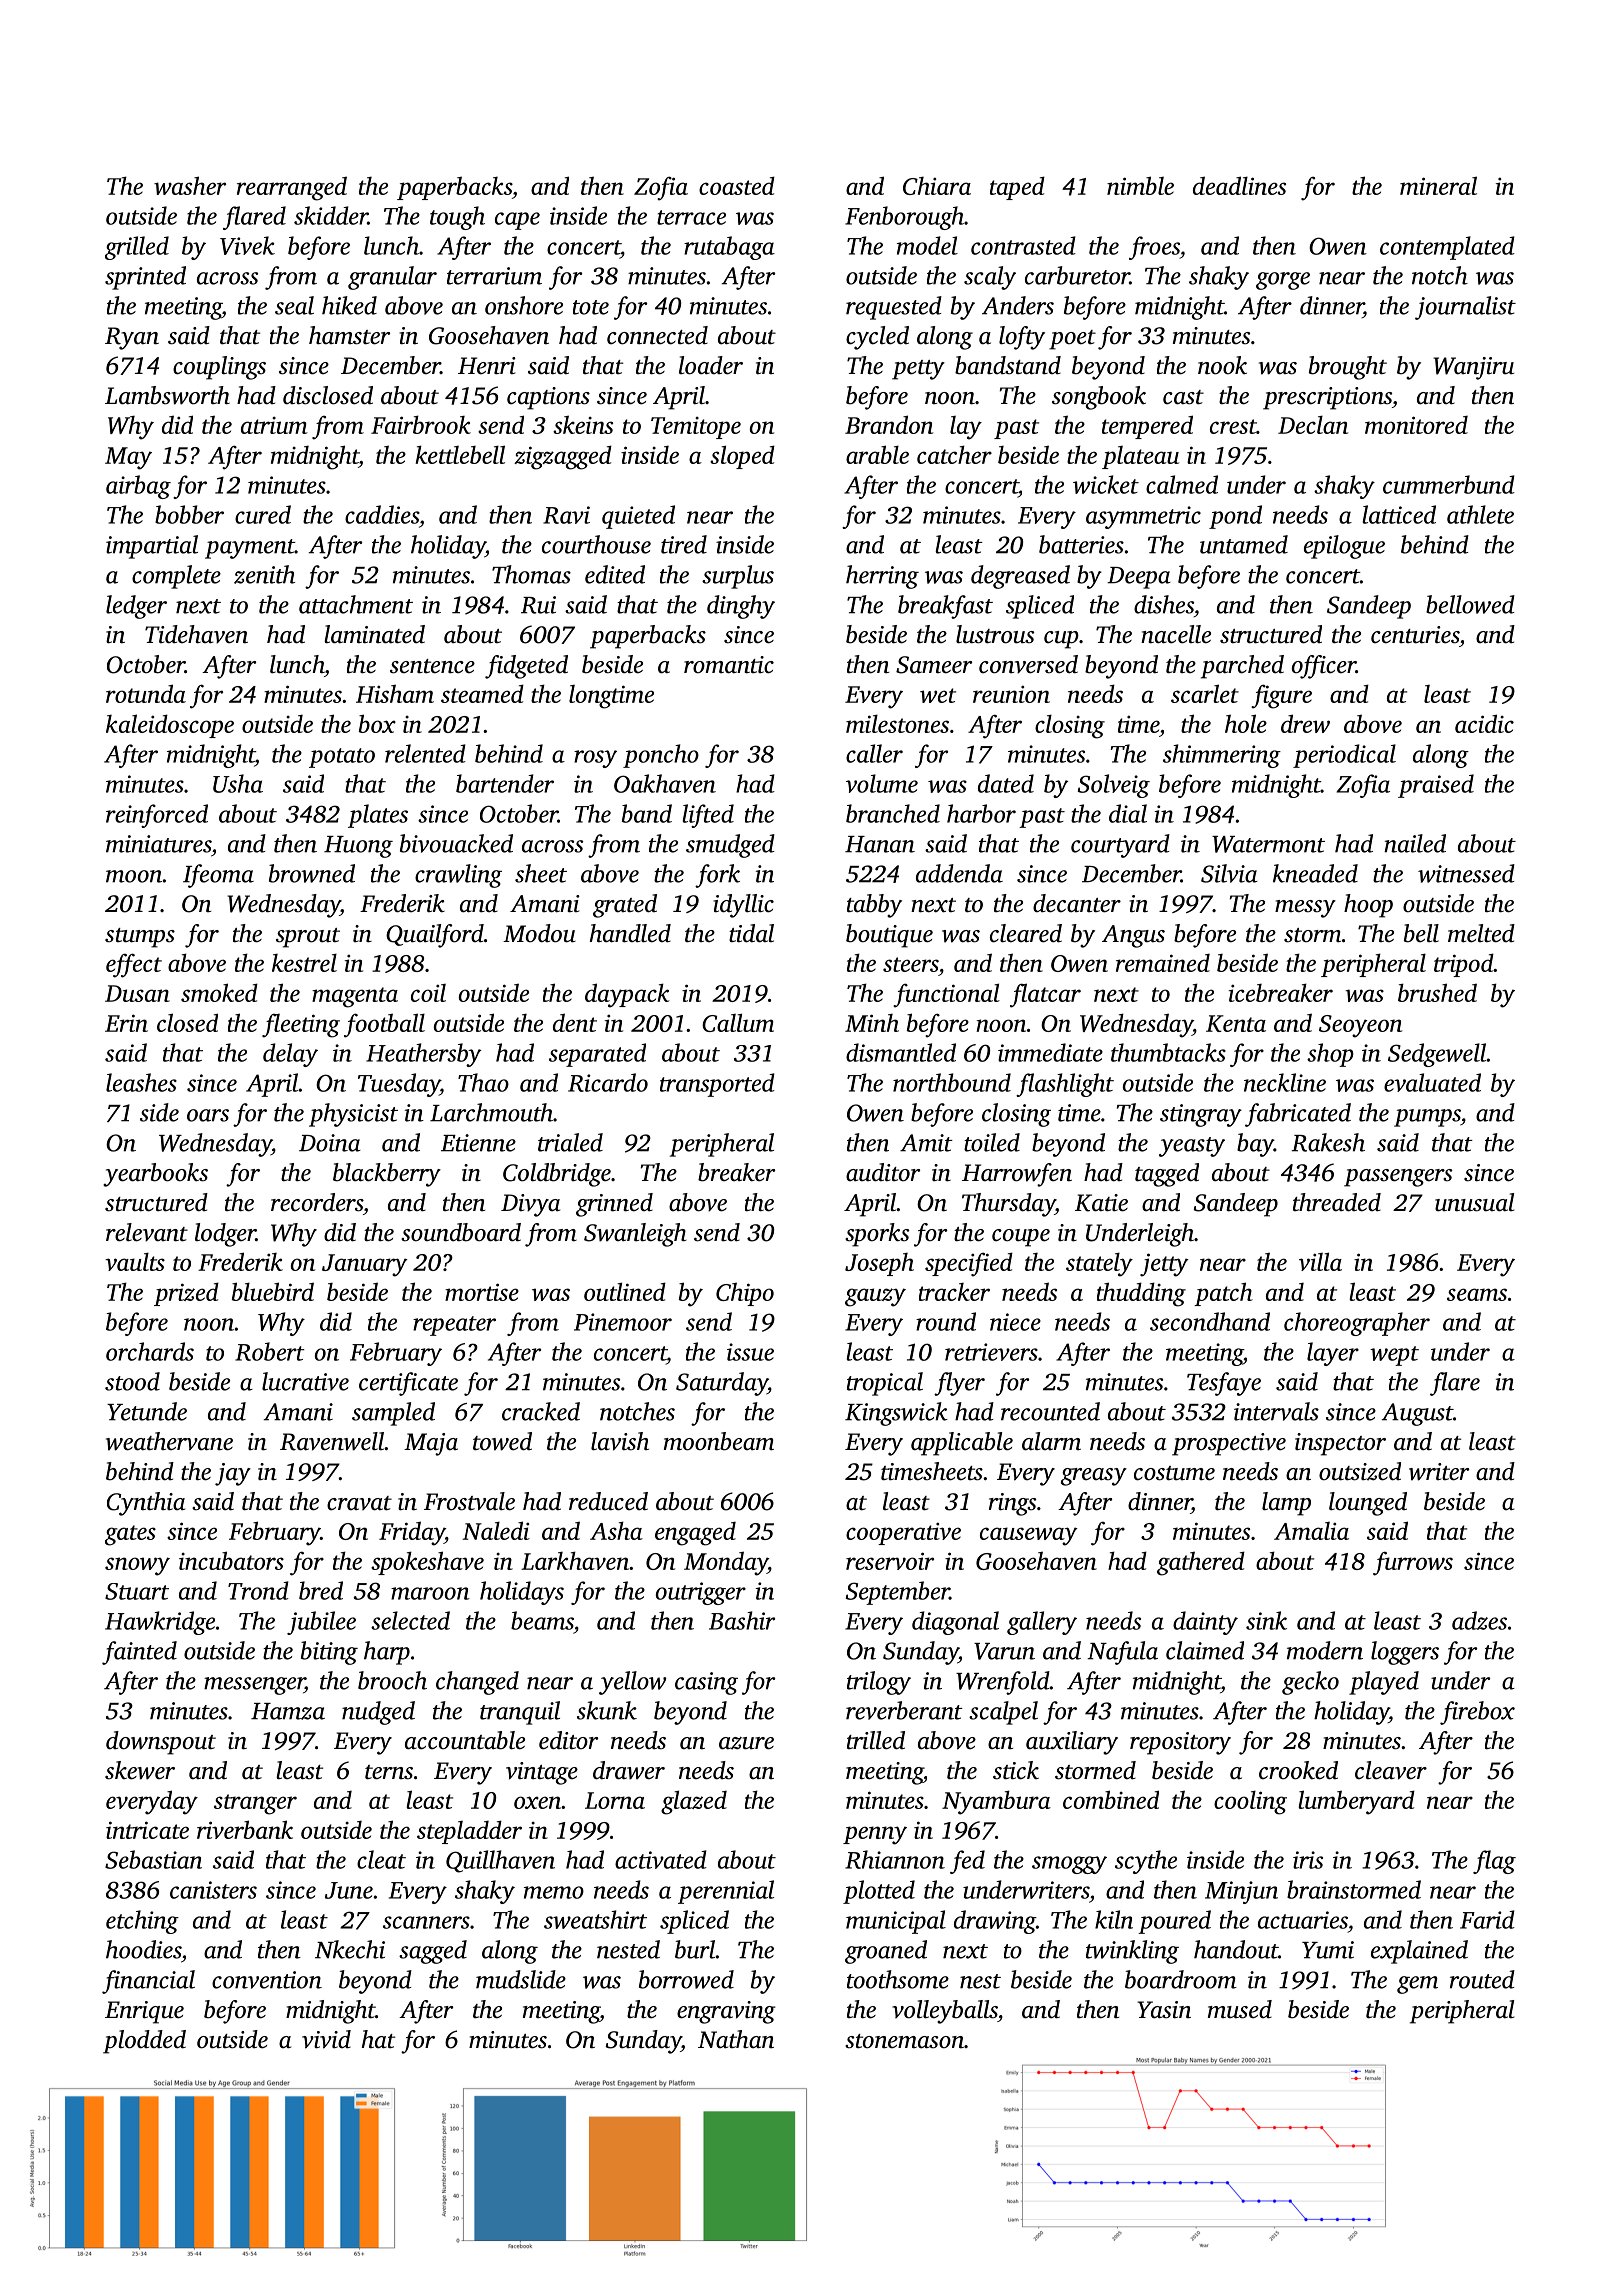  I want to click on etching, so click(142, 1922).
